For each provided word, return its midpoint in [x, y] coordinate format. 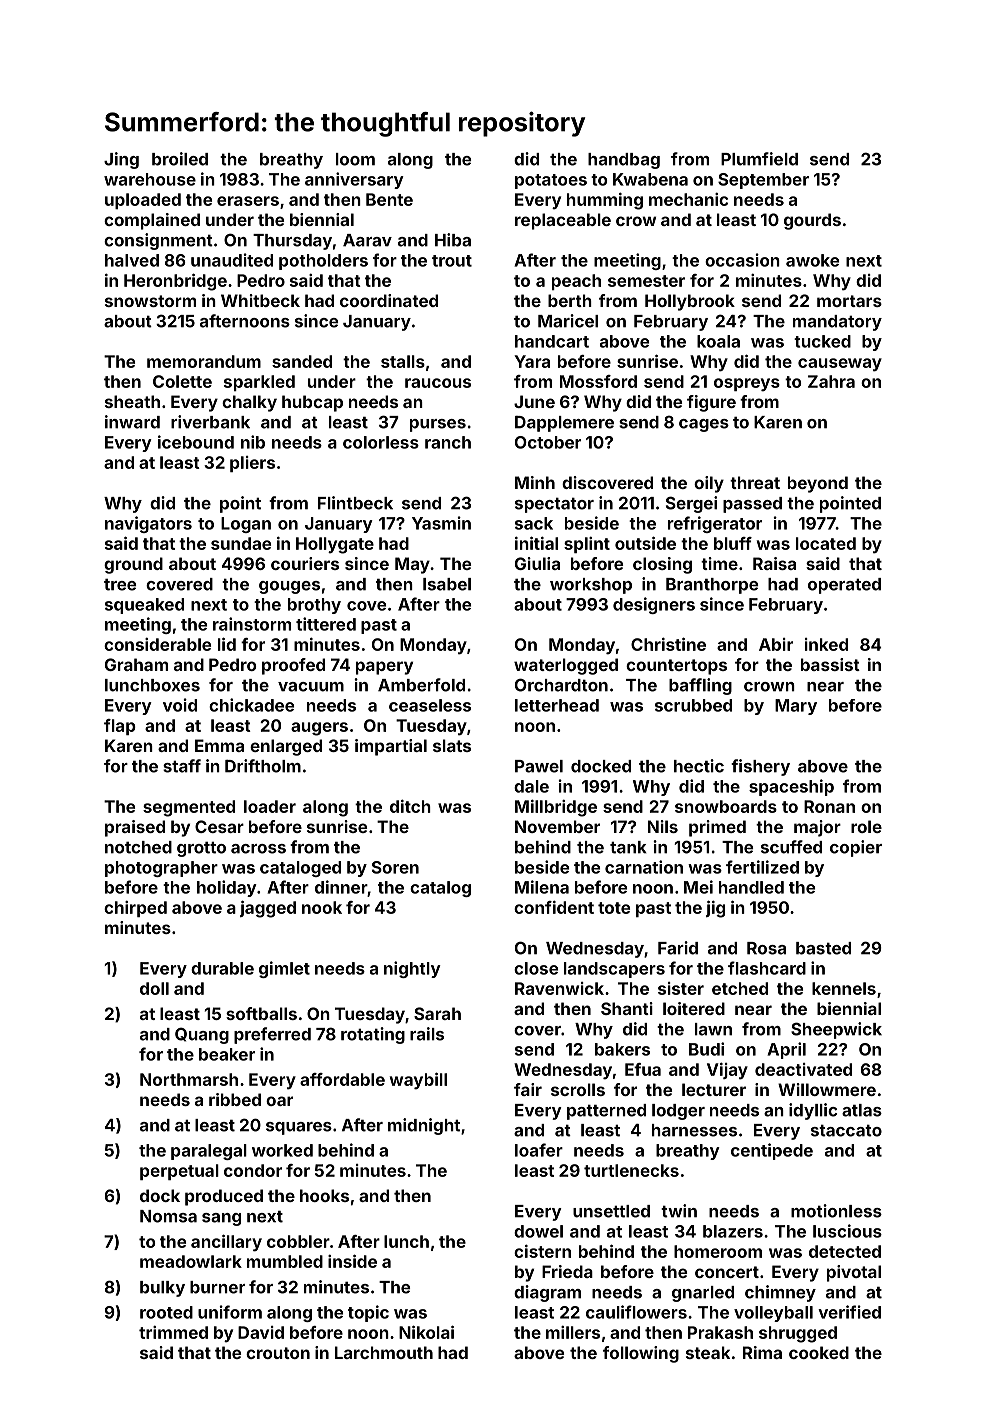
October [548, 442]
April [786, 1050]
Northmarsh [189, 1079]
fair [528, 1089]
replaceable [563, 221]
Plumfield [759, 159]
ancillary [226, 1243]
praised [135, 828]
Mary [796, 707]
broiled [180, 159]
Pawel [539, 766]
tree [120, 585]
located [826, 543]
